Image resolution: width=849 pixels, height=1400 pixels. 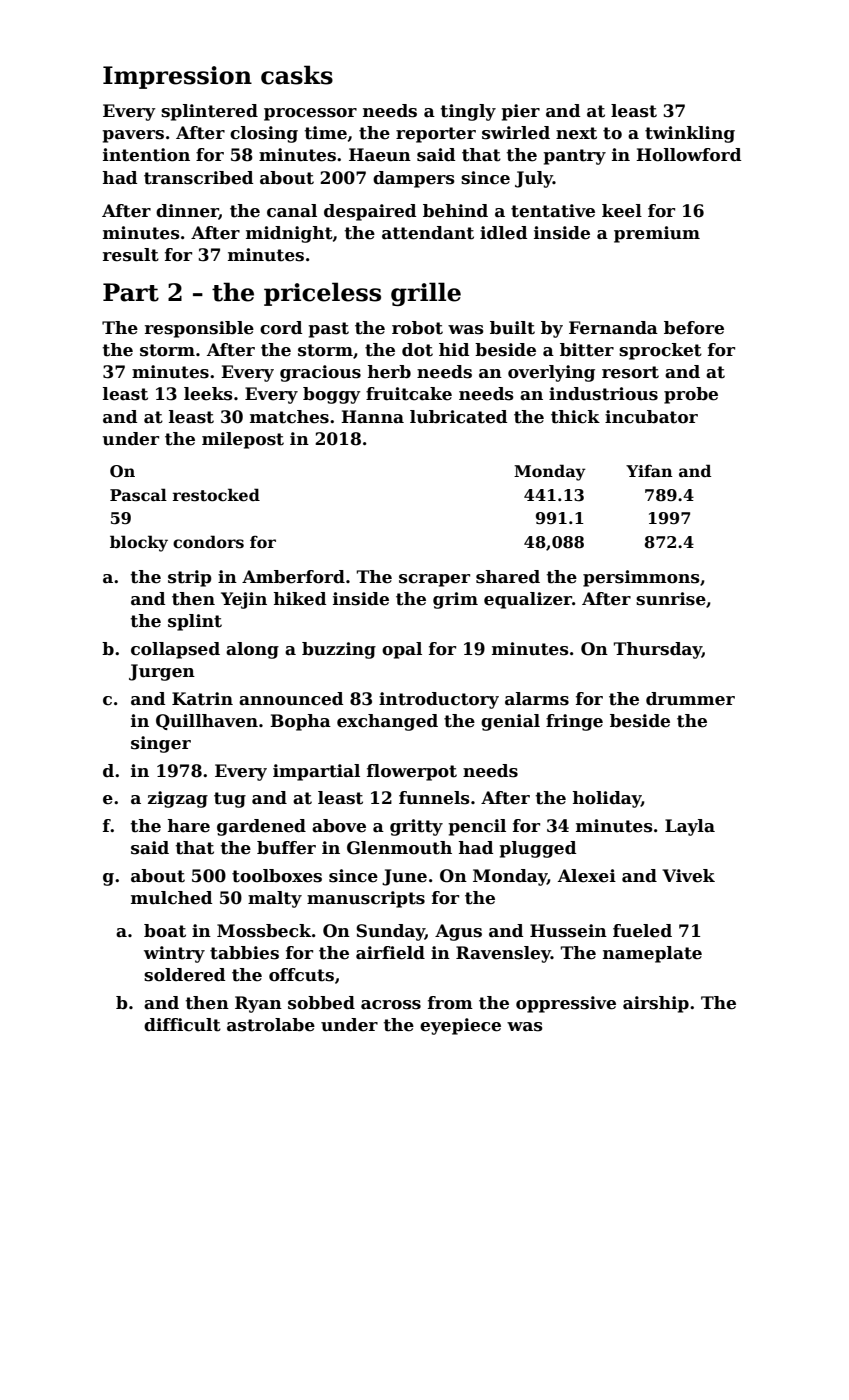 I want to click on scraper, so click(x=434, y=580).
